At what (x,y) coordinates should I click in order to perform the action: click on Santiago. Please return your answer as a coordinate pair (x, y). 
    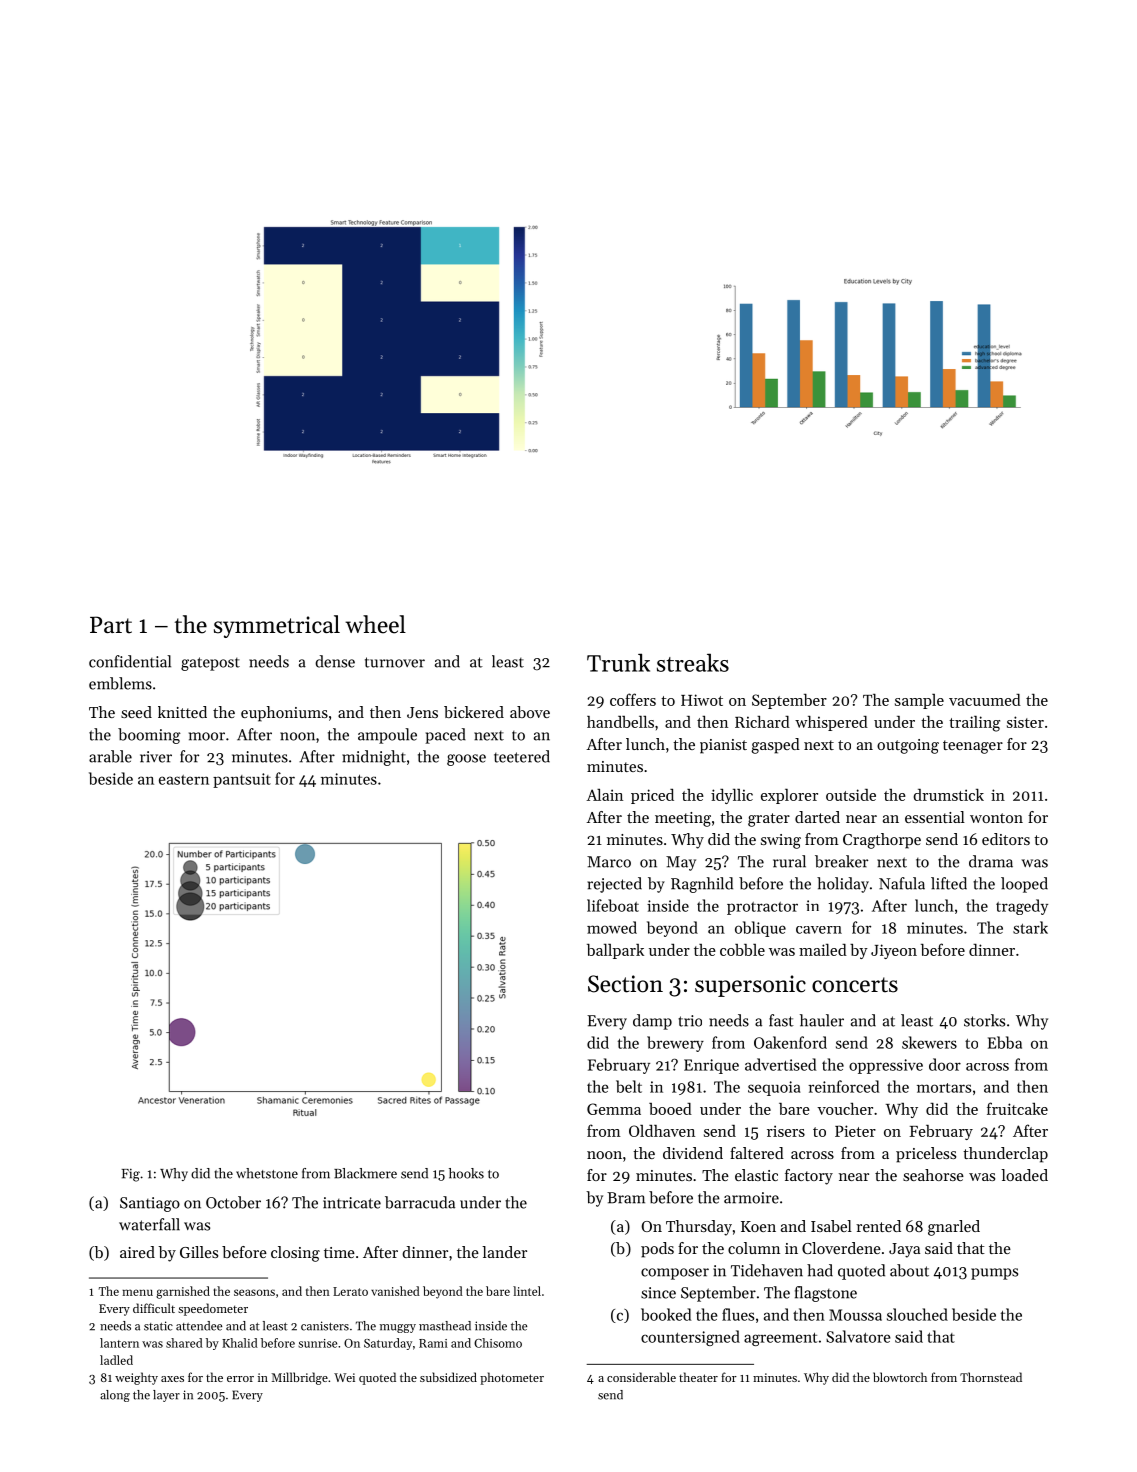
    Looking at the image, I should click on (150, 1204).
